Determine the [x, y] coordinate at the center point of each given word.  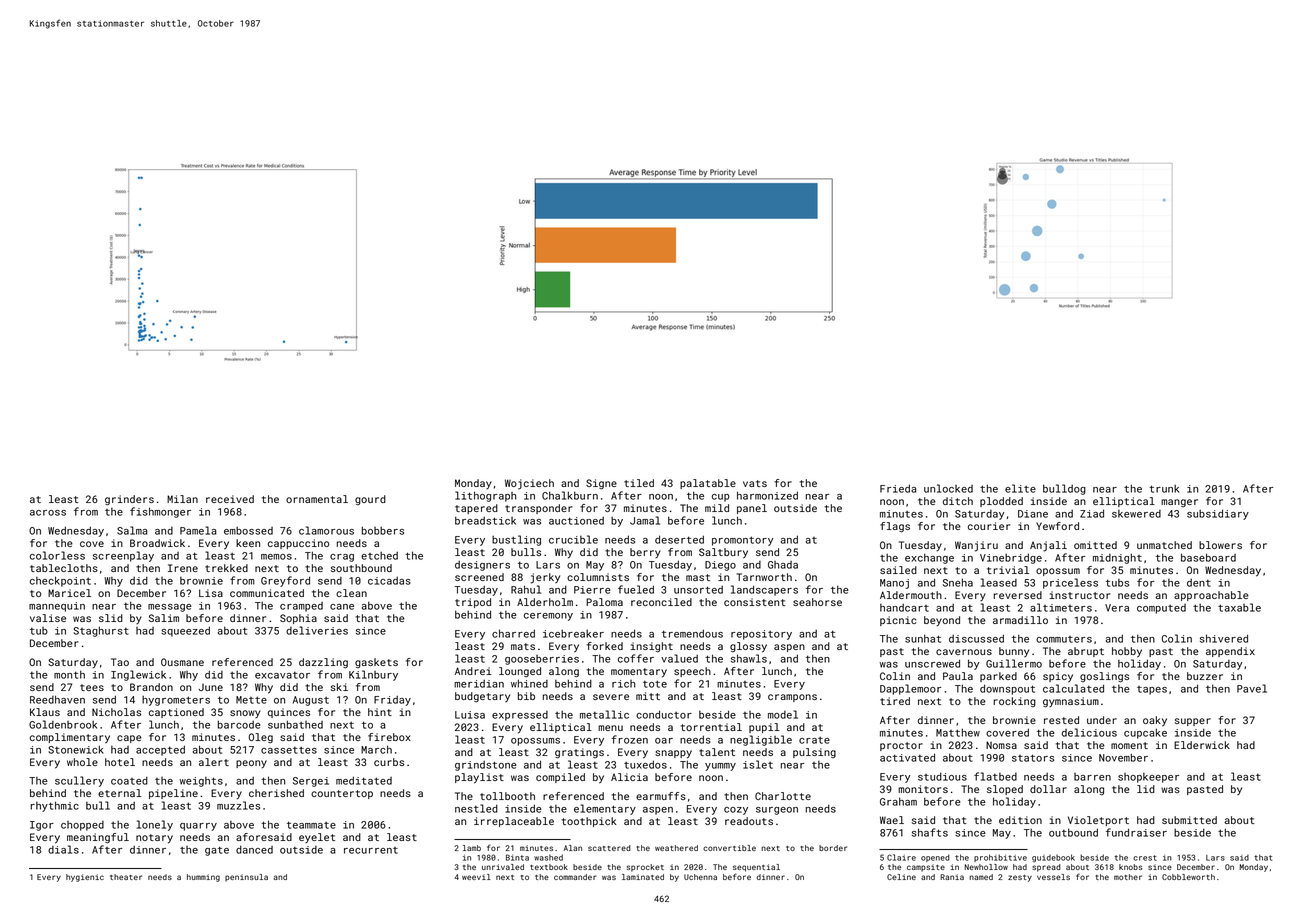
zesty [1020, 878]
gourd [370, 500]
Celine [901, 877]
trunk [1164, 489]
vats [755, 483]
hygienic [85, 878]
